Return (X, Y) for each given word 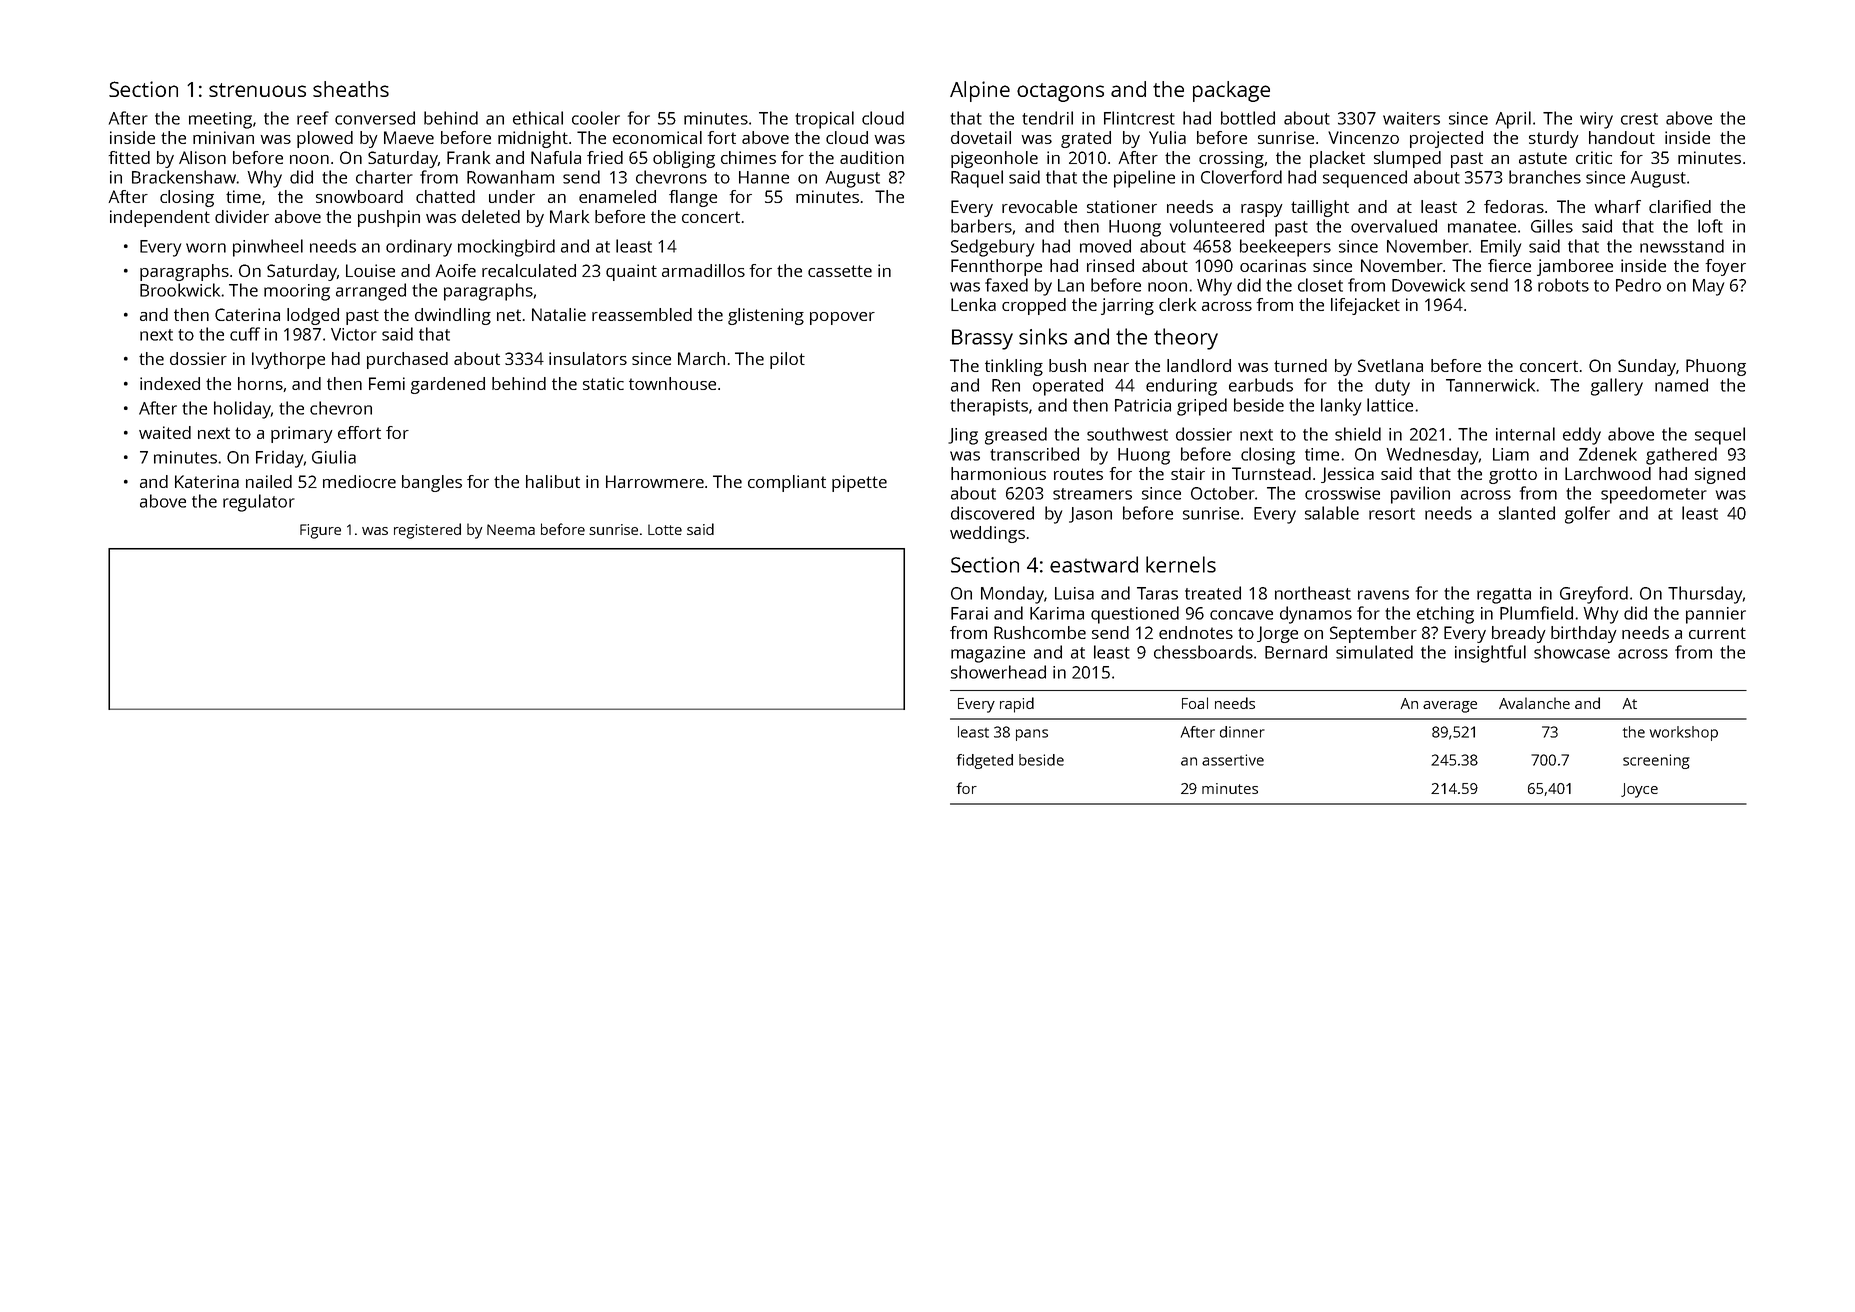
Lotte (665, 529)
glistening (766, 316)
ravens (1383, 595)
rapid (1017, 705)
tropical (824, 120)
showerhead (998, 672)
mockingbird (506, 248)
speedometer (1654, 495)
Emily (1501, 248)
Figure (320, 531)
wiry (1596, 120)
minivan (223, 137)
